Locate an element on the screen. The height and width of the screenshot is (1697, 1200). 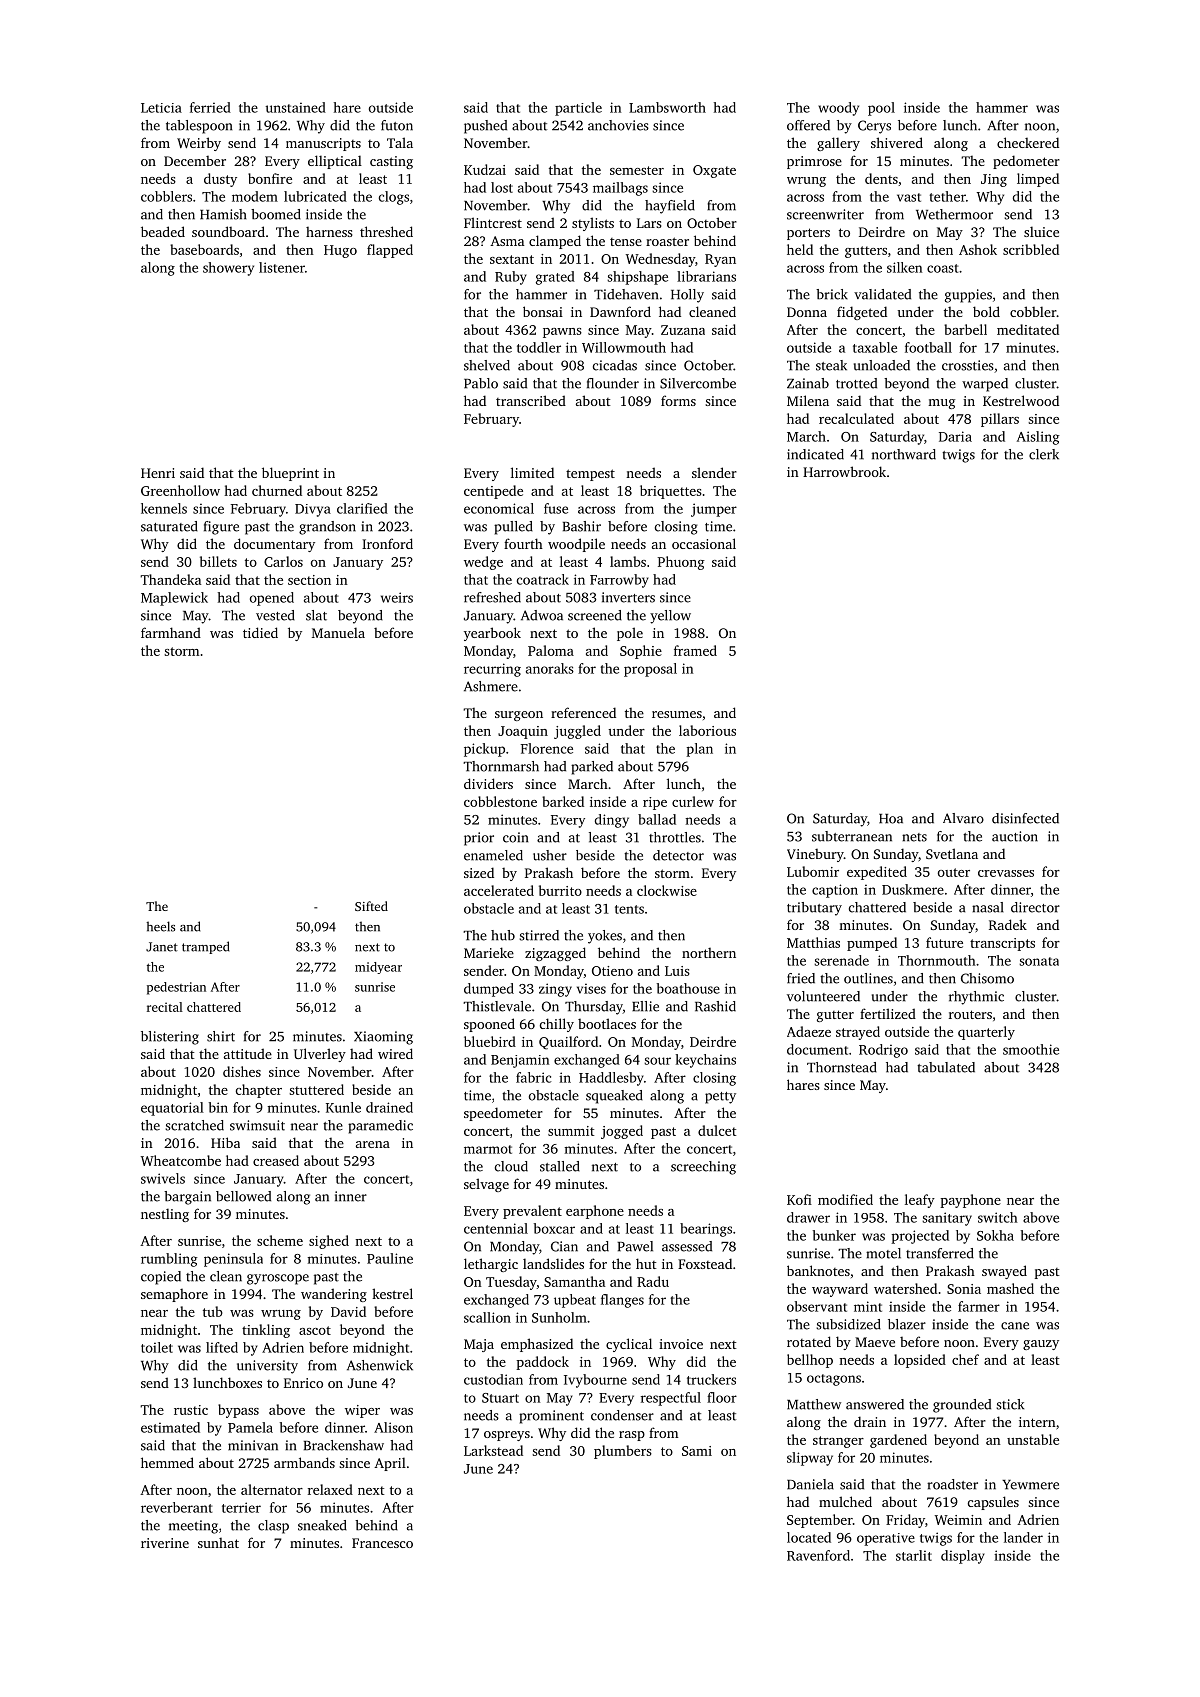
blistering is located at coordinates (170, 1038).
